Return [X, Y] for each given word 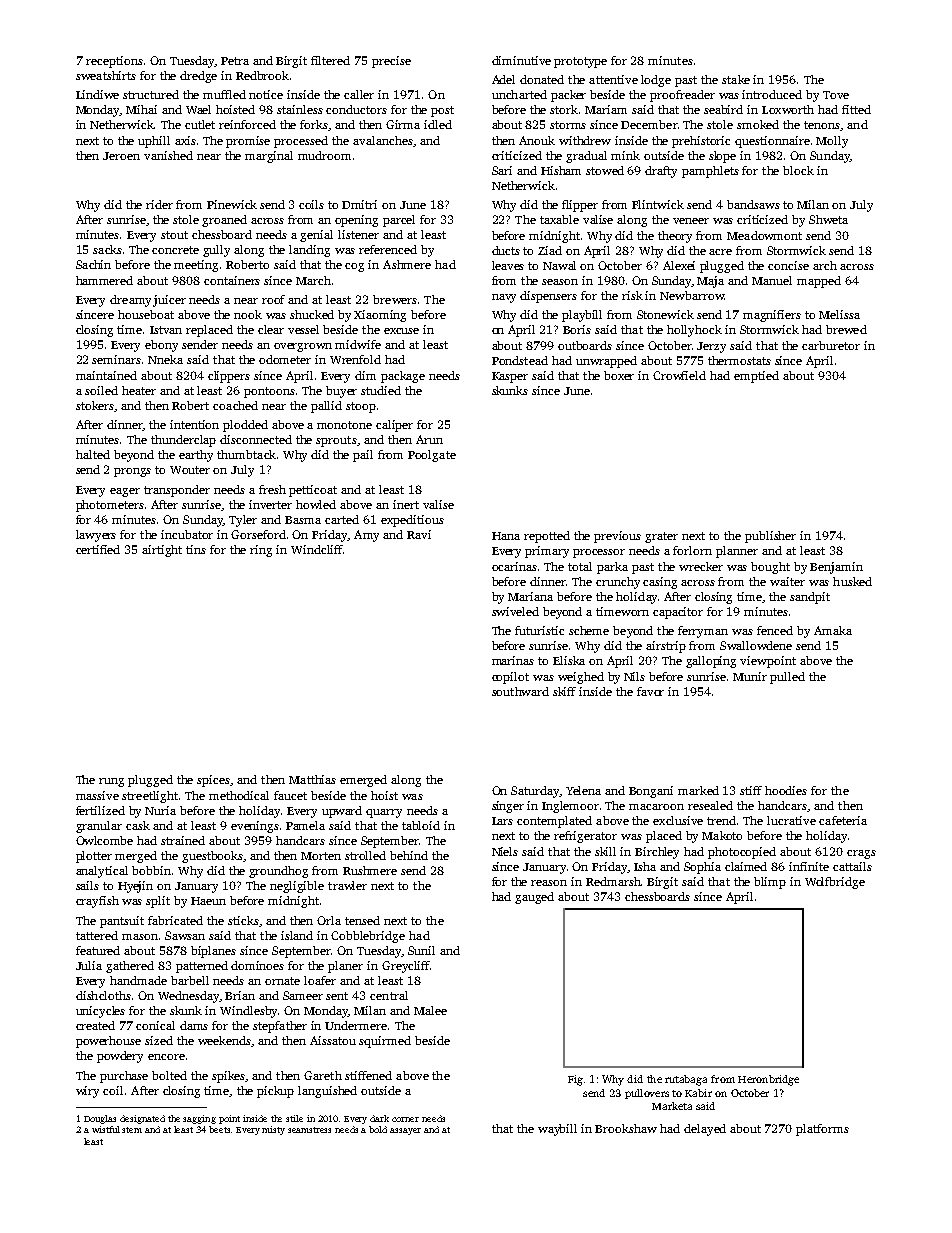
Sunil [421, 950]
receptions [114, 62]
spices [213, 781]
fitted [856, 109]
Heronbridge [768, 1080]
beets [220, 1129]
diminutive [521, 60]
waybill [557, 1130]
